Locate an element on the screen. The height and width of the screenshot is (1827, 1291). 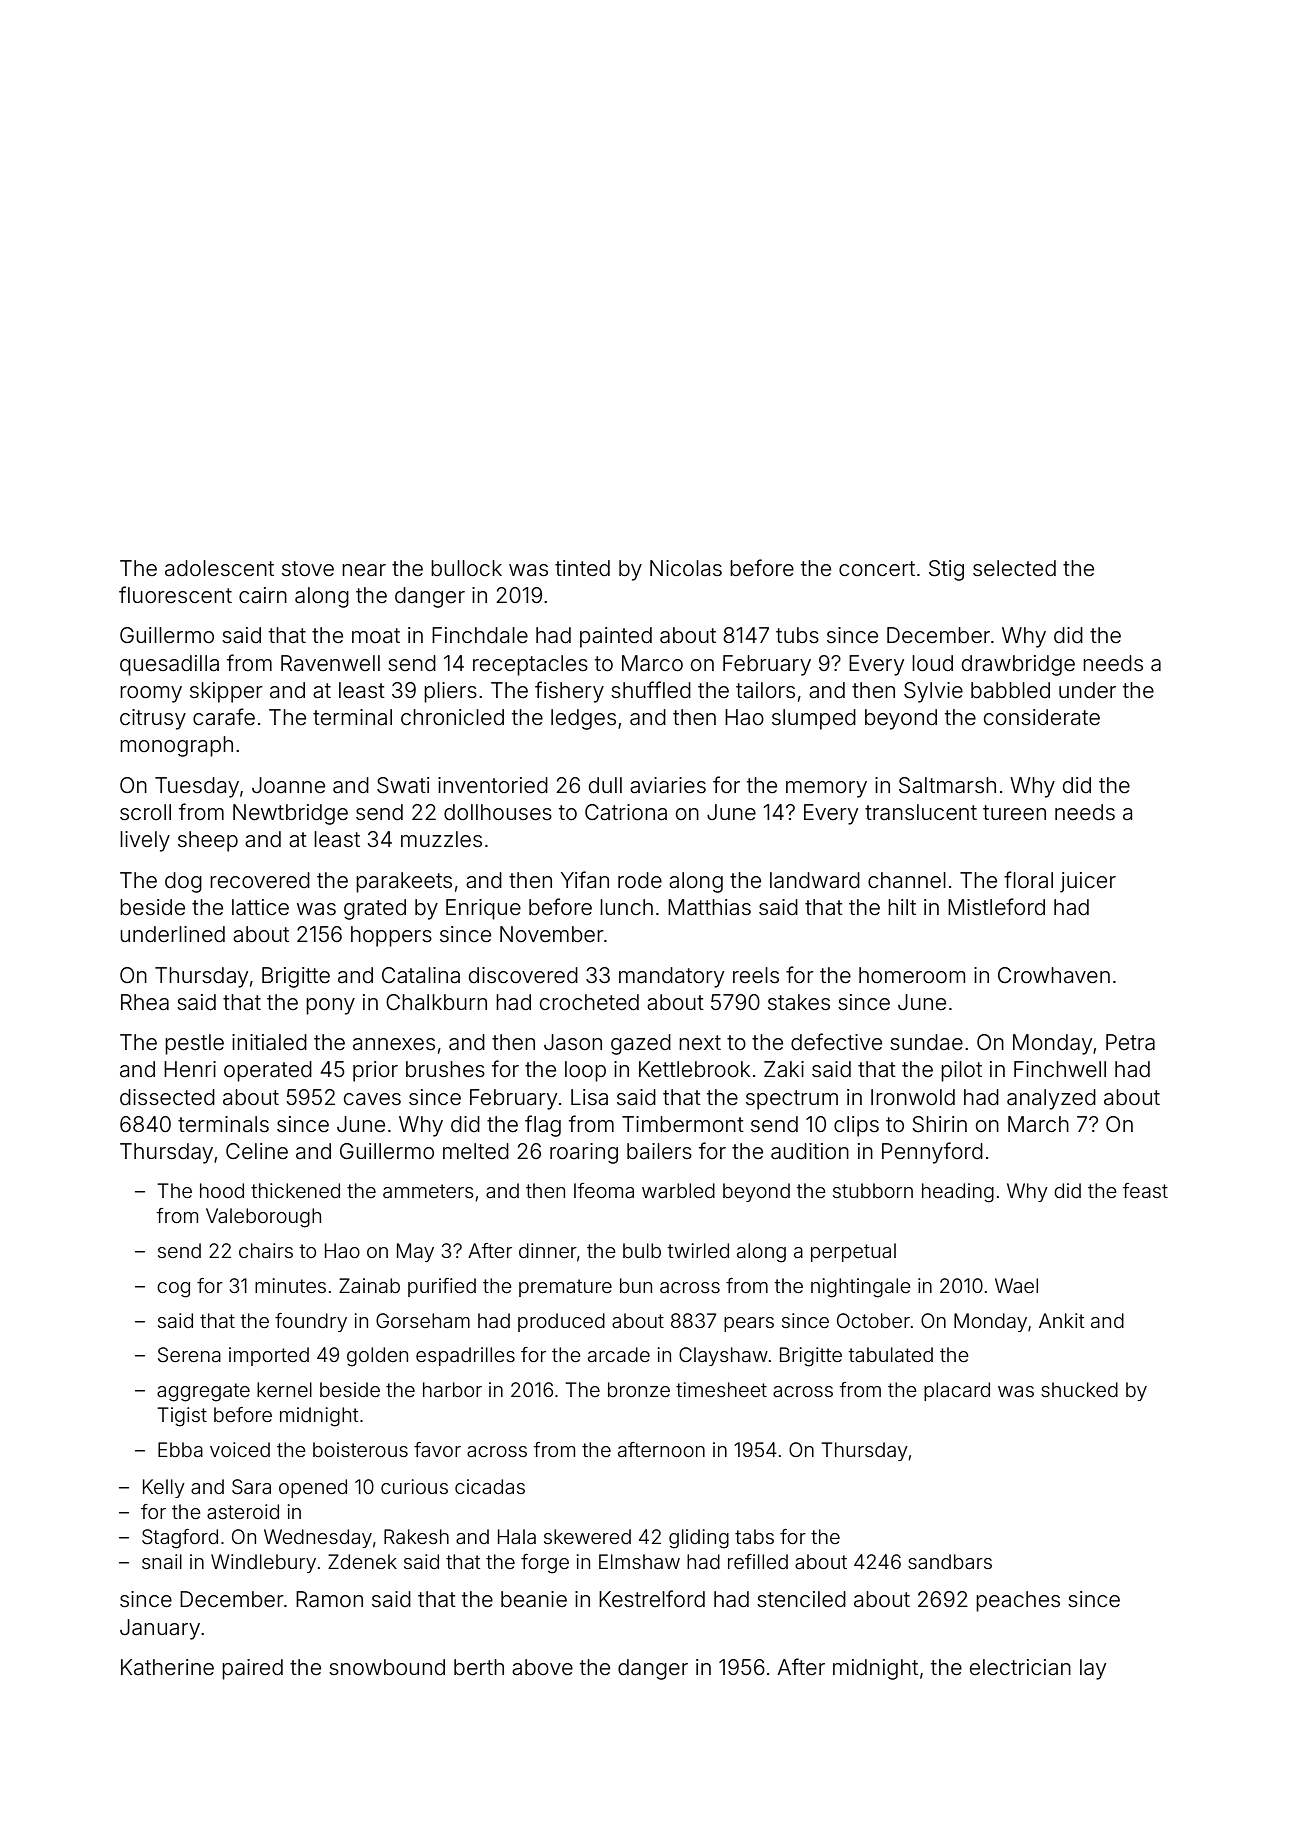
lively is located at coordinates (145, 841).
